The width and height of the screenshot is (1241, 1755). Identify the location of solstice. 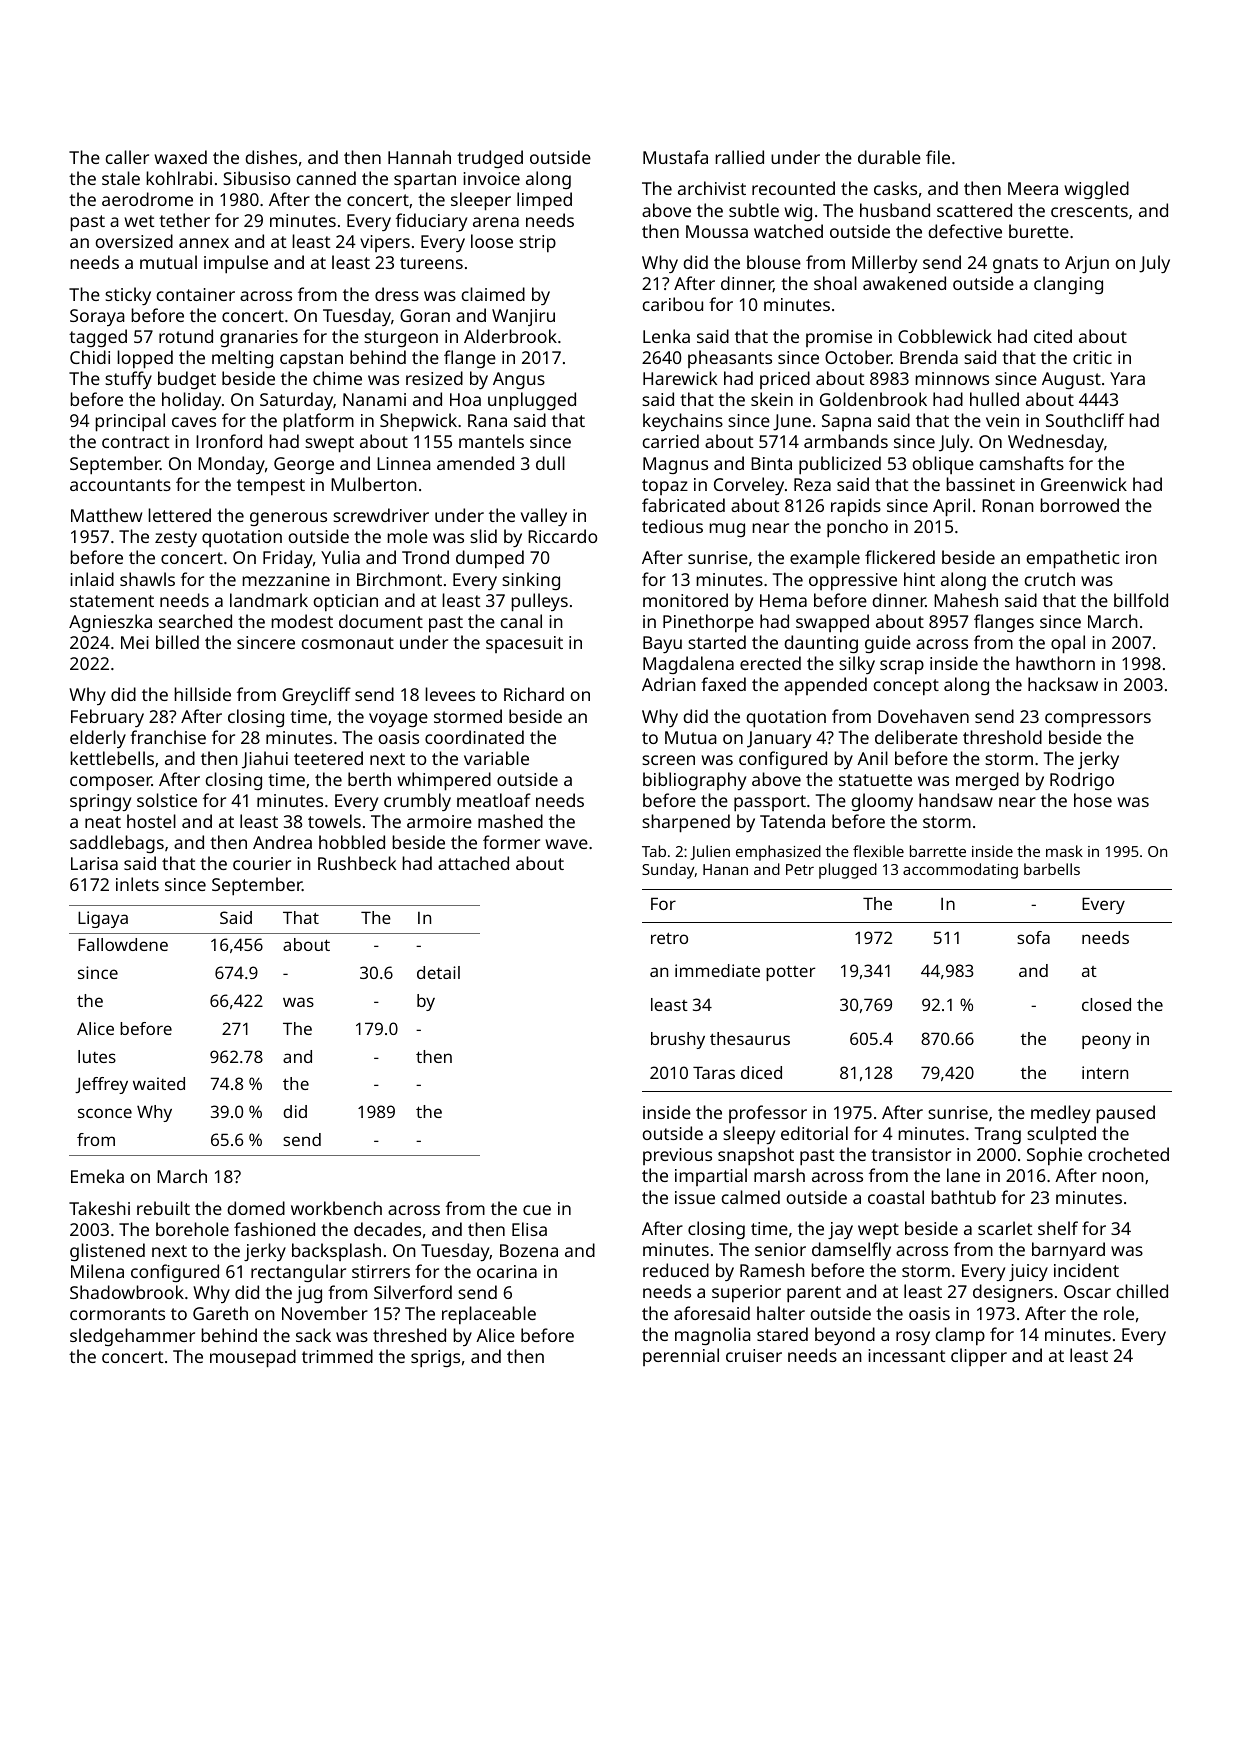
(167, 800).
